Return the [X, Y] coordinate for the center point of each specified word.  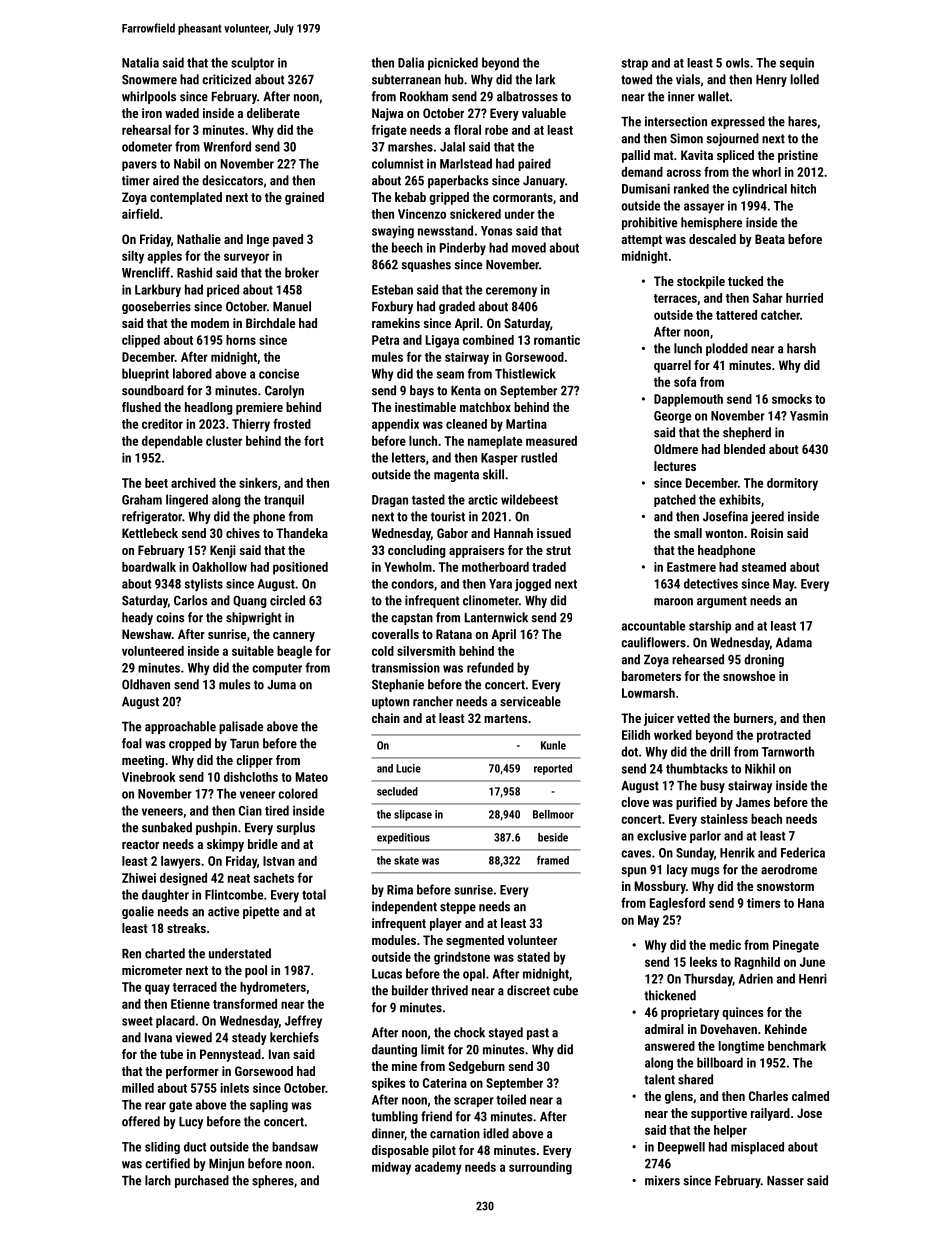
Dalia [411, 62]
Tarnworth [788, 751]
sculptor [252, 63]
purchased [202, 1181]
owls [738, 63]
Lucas [387, 974]
